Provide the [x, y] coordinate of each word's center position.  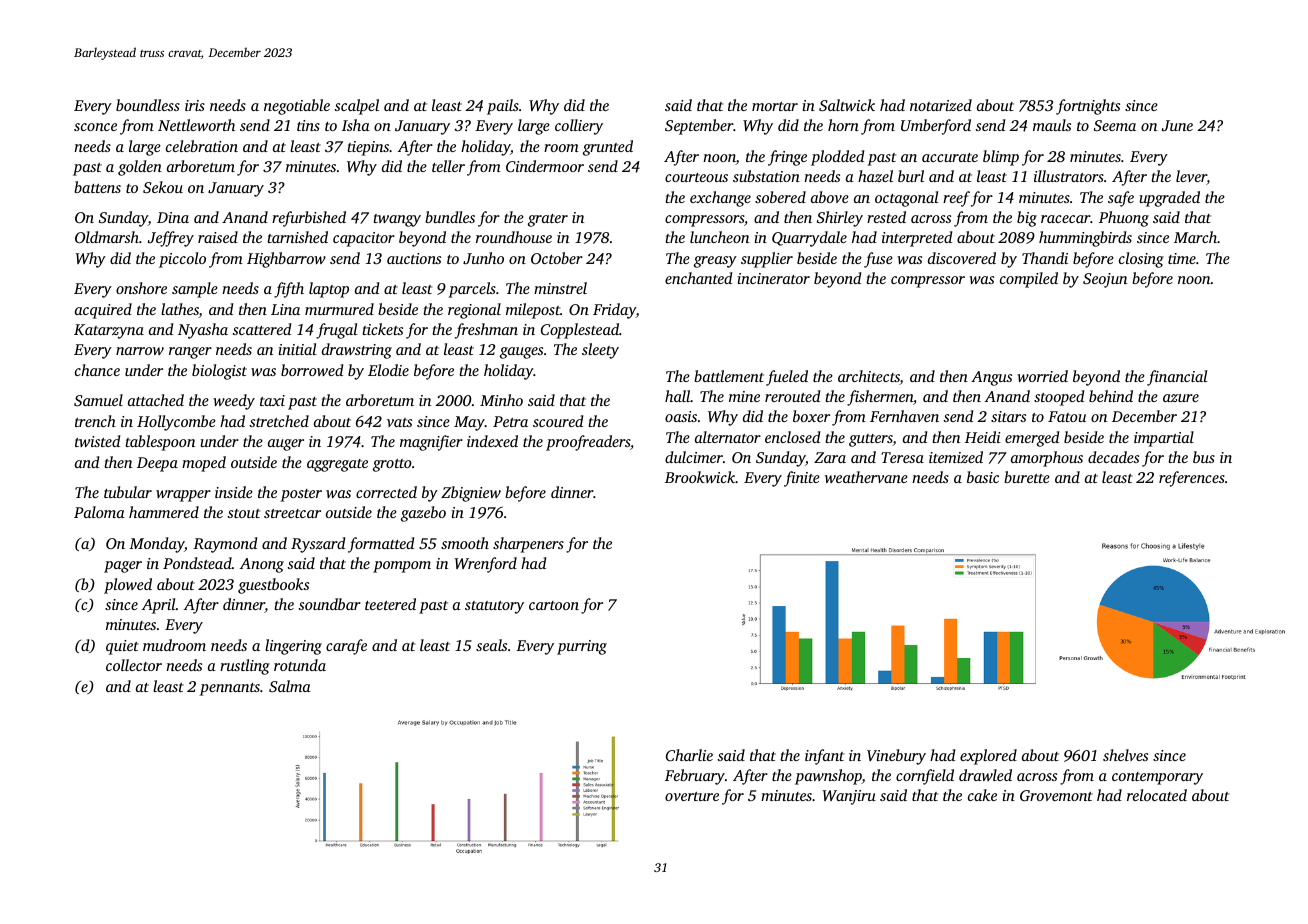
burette [1027, 477]
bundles [450, 217]
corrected [386, 492]
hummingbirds [1085, 239]
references [1192, 479]
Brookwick [700, 477]
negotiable [297, 107]
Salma [290, 686]
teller [448, 166]
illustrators [1069, 176]
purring [582, 647]
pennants [229, 689]
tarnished [297, 237]
